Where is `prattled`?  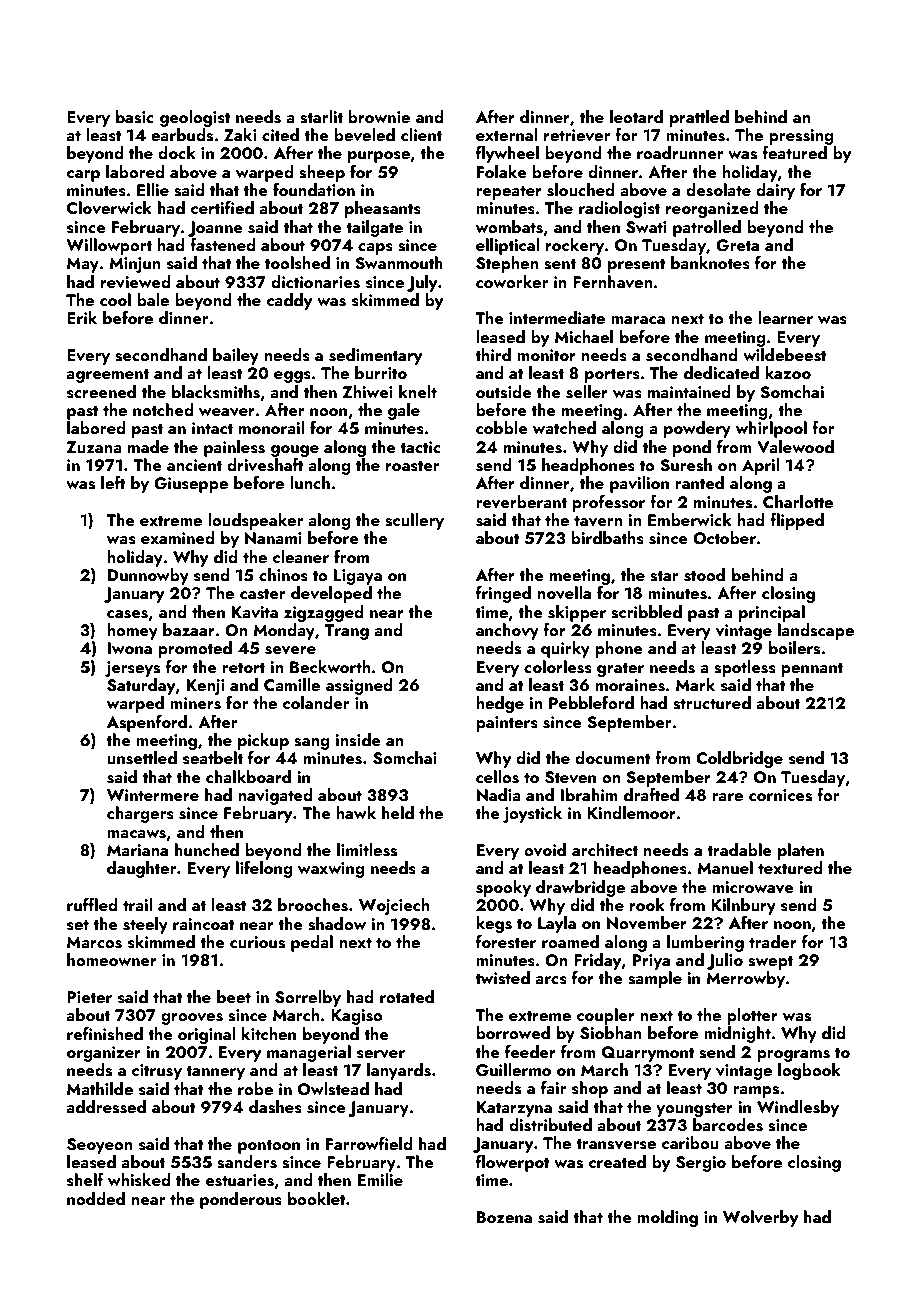
prattled is located at coordinates (699, 118).
